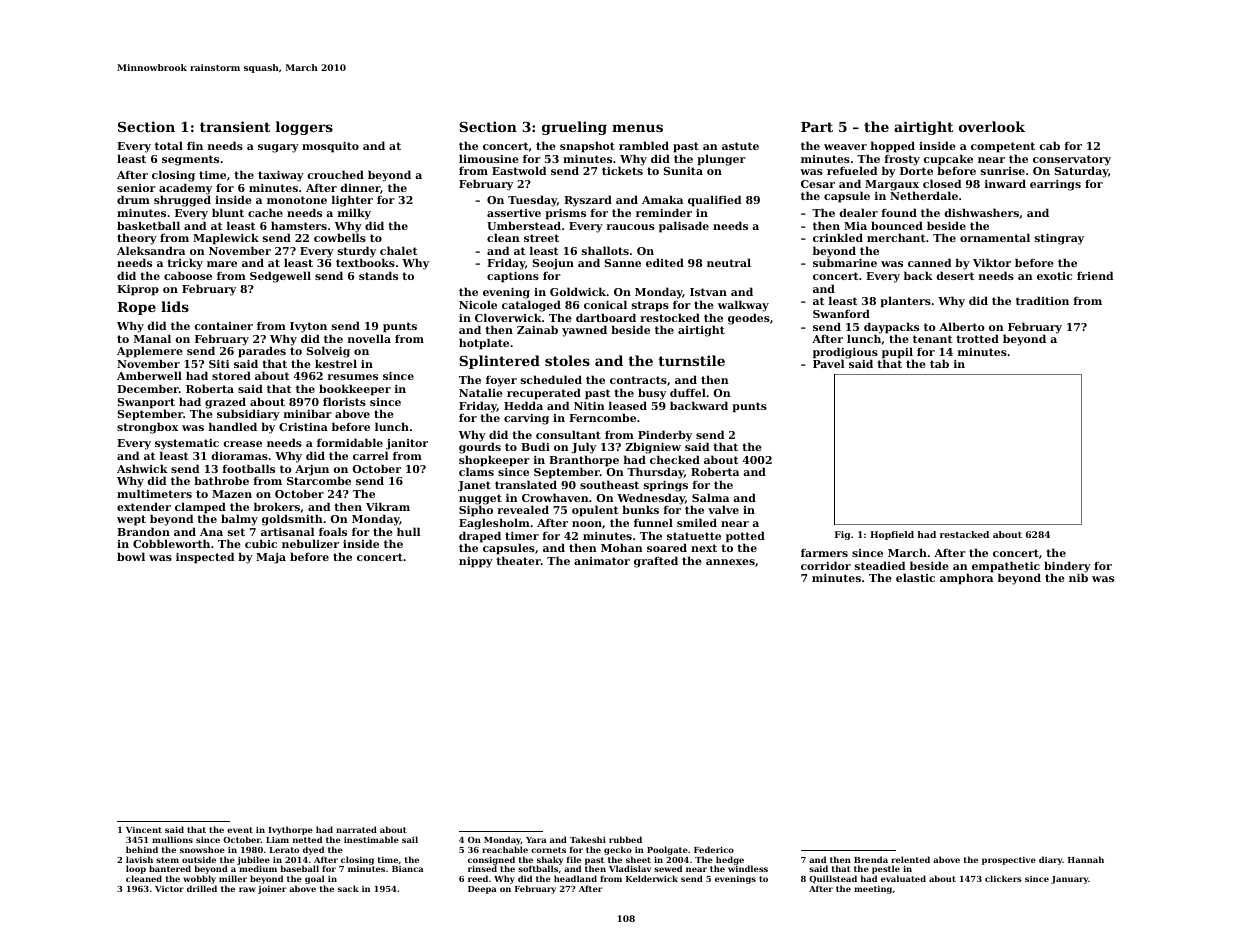  Describe the element at coordinates (290, 830) in the image. I see `Ivythorpe` at that location.
